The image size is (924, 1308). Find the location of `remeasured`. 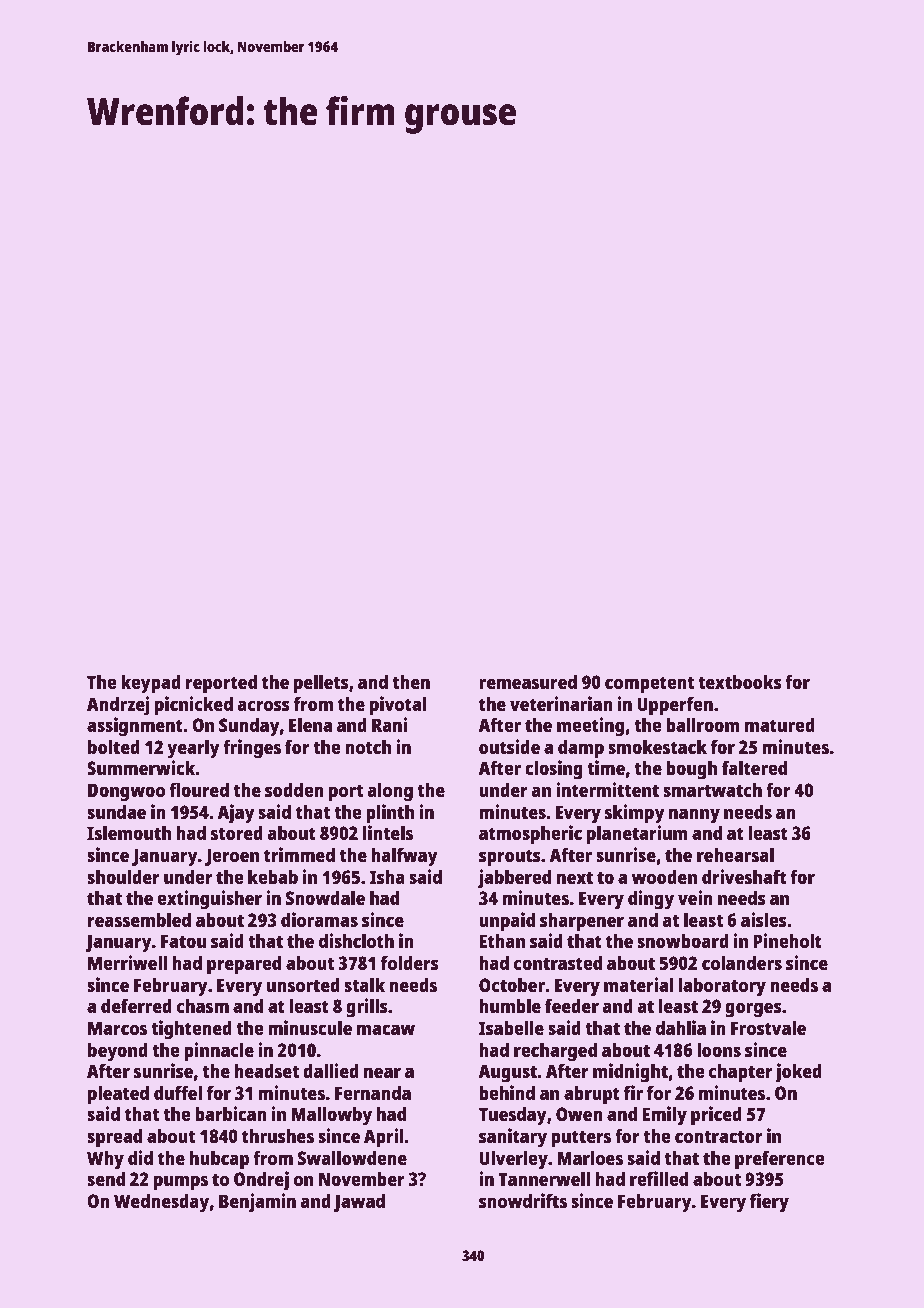

remeasured is located at coordinates (528, 681).
